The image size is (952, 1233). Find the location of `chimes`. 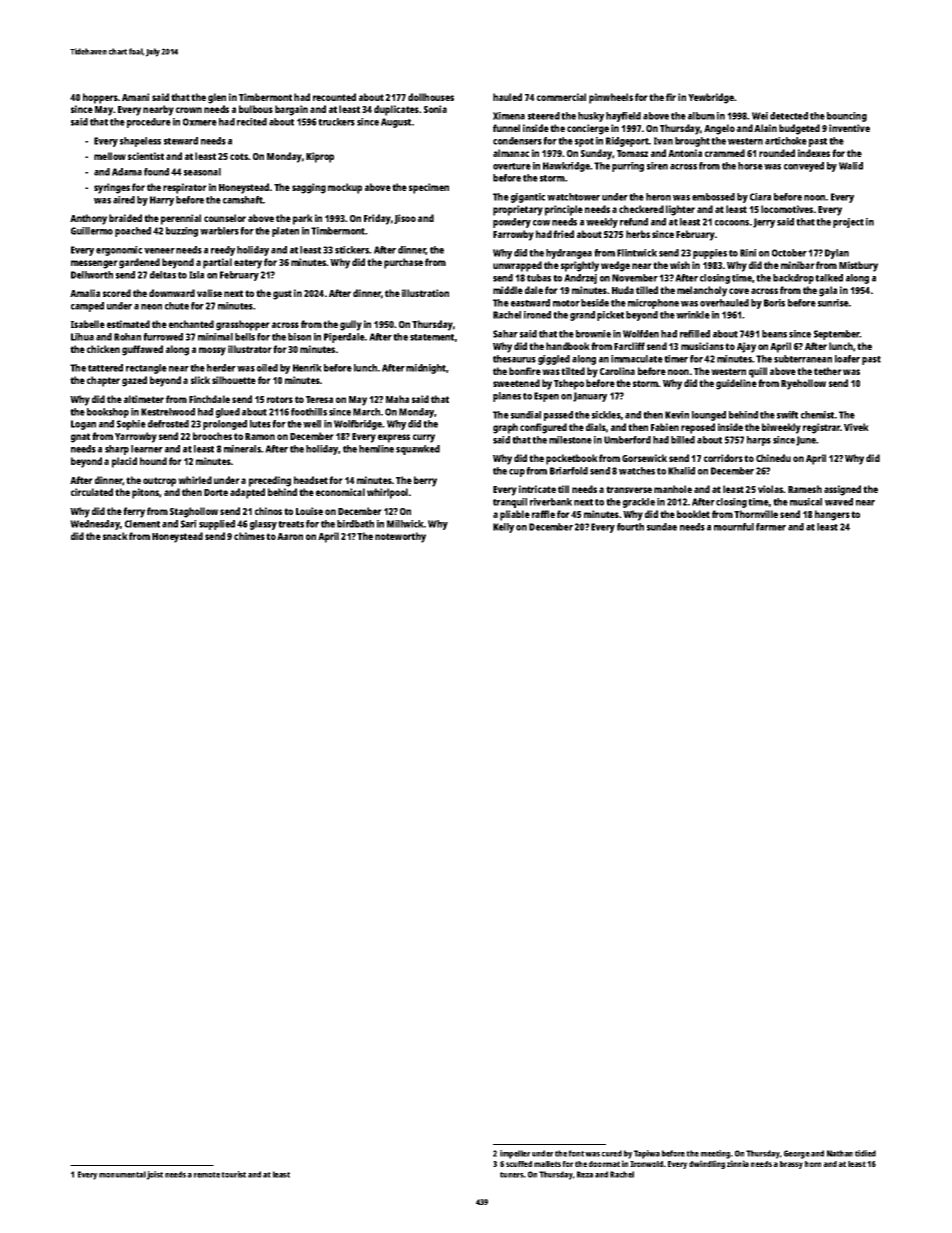

chimes is located at coordinates (249, 536).
